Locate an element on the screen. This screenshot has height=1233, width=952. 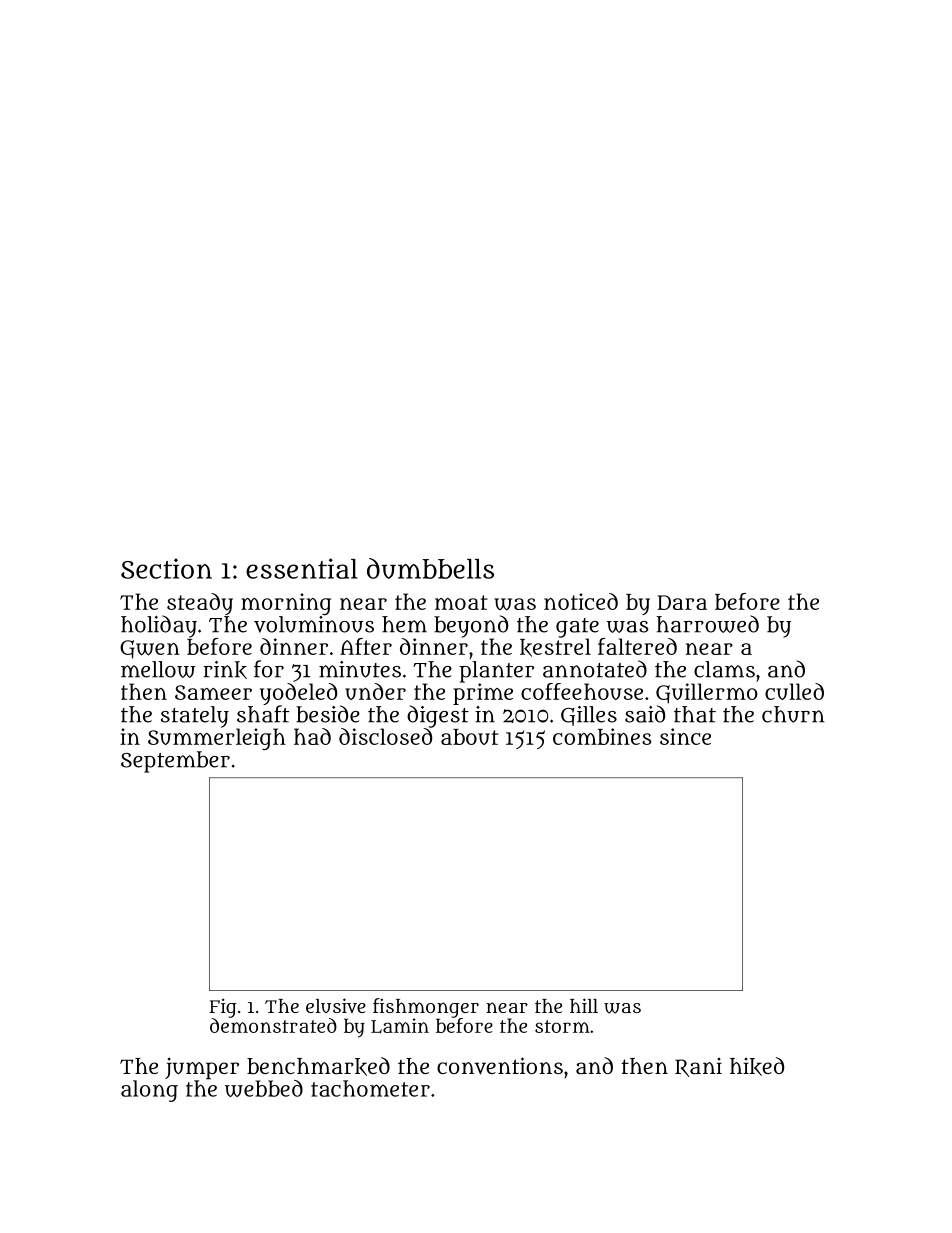
Dara is located at coordinates (682, 602).
